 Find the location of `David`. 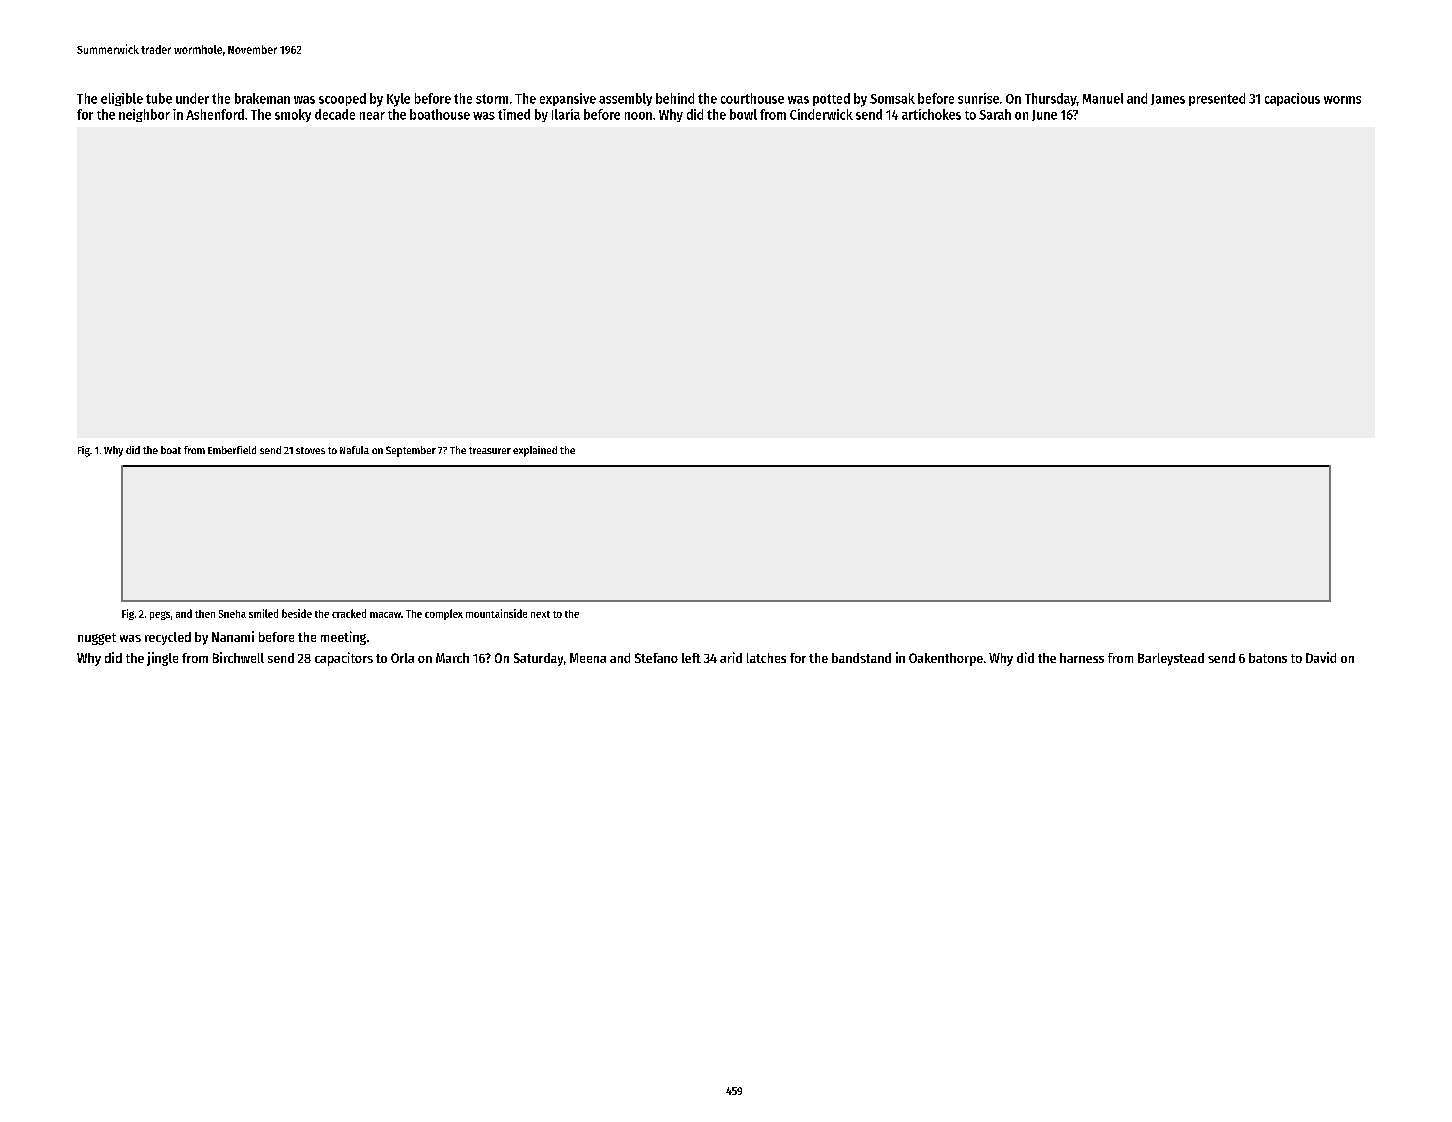

David is located at coordinates (1321, 657).
